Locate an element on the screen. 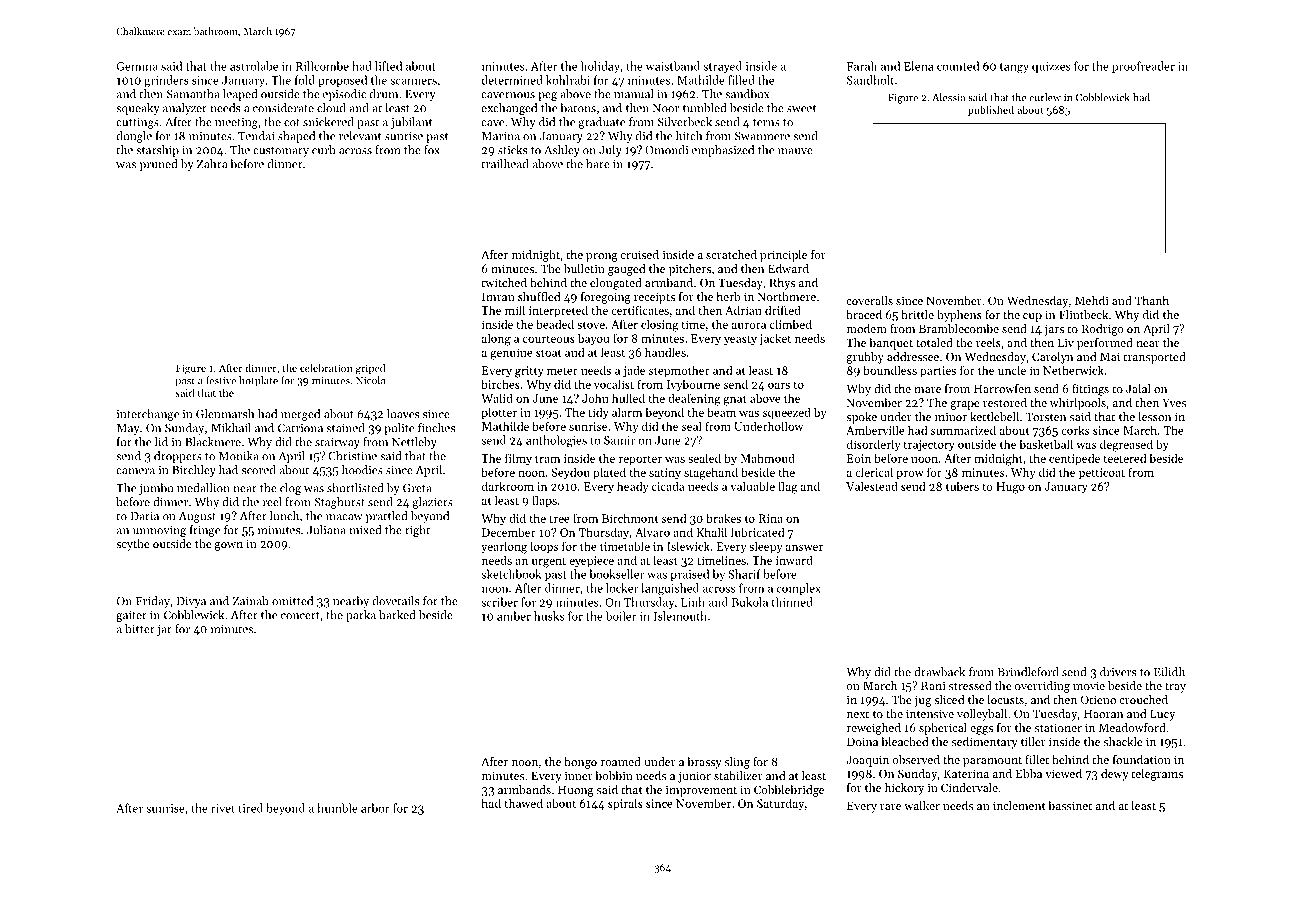 This screenshot has width=1308, height=924. bassinet is located at coordinates (1070, 805).
